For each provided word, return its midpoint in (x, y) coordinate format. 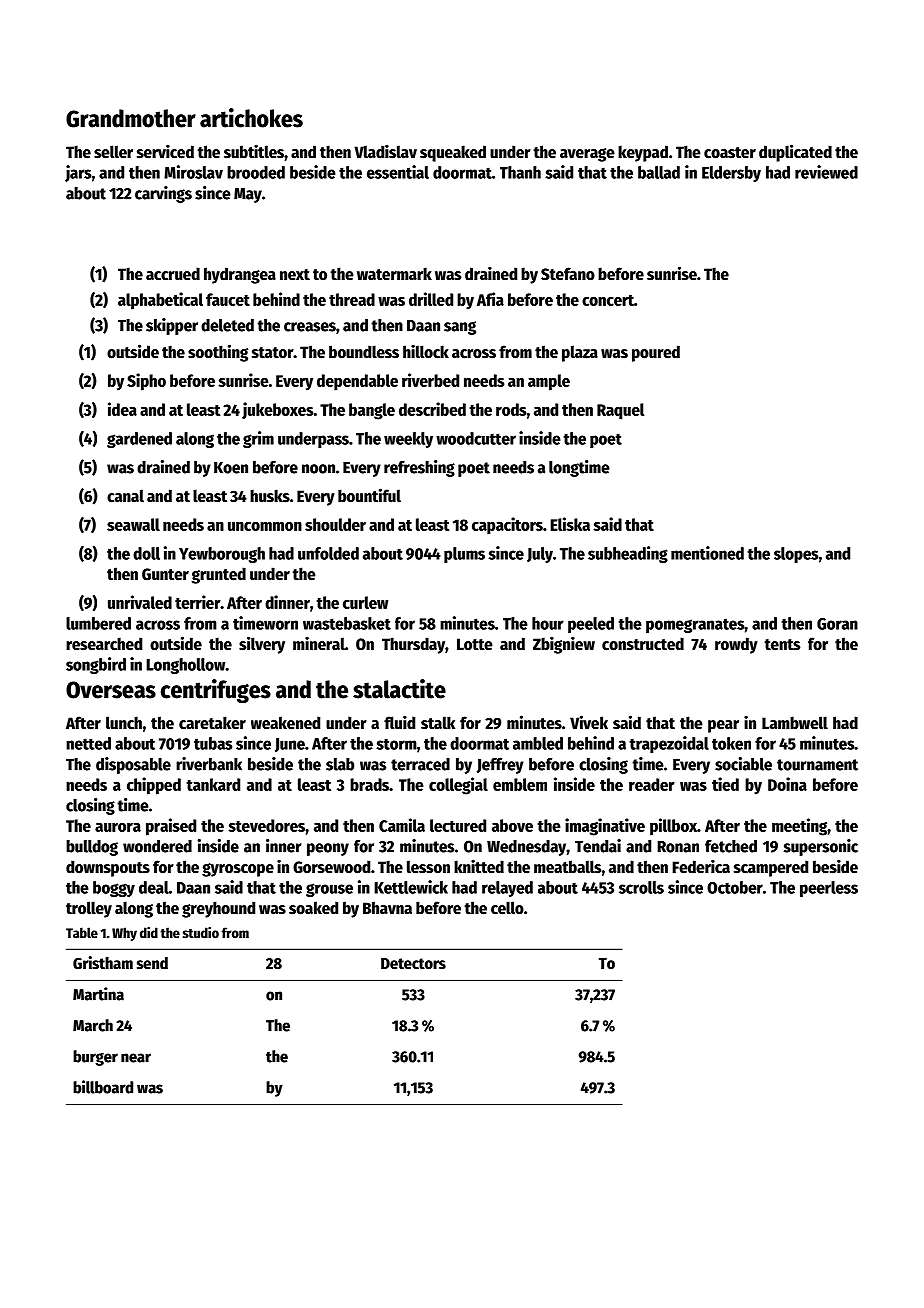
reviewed (826, 172)
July (540, 555)
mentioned (707, 553)
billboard (103, 1087)
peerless (829, 889)
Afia (490, 299)
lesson (428, 867)
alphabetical (160, 301)
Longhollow (186, 666)
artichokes (251, 118)
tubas (213, 743)
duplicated (795, 153)
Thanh (520, 172)
